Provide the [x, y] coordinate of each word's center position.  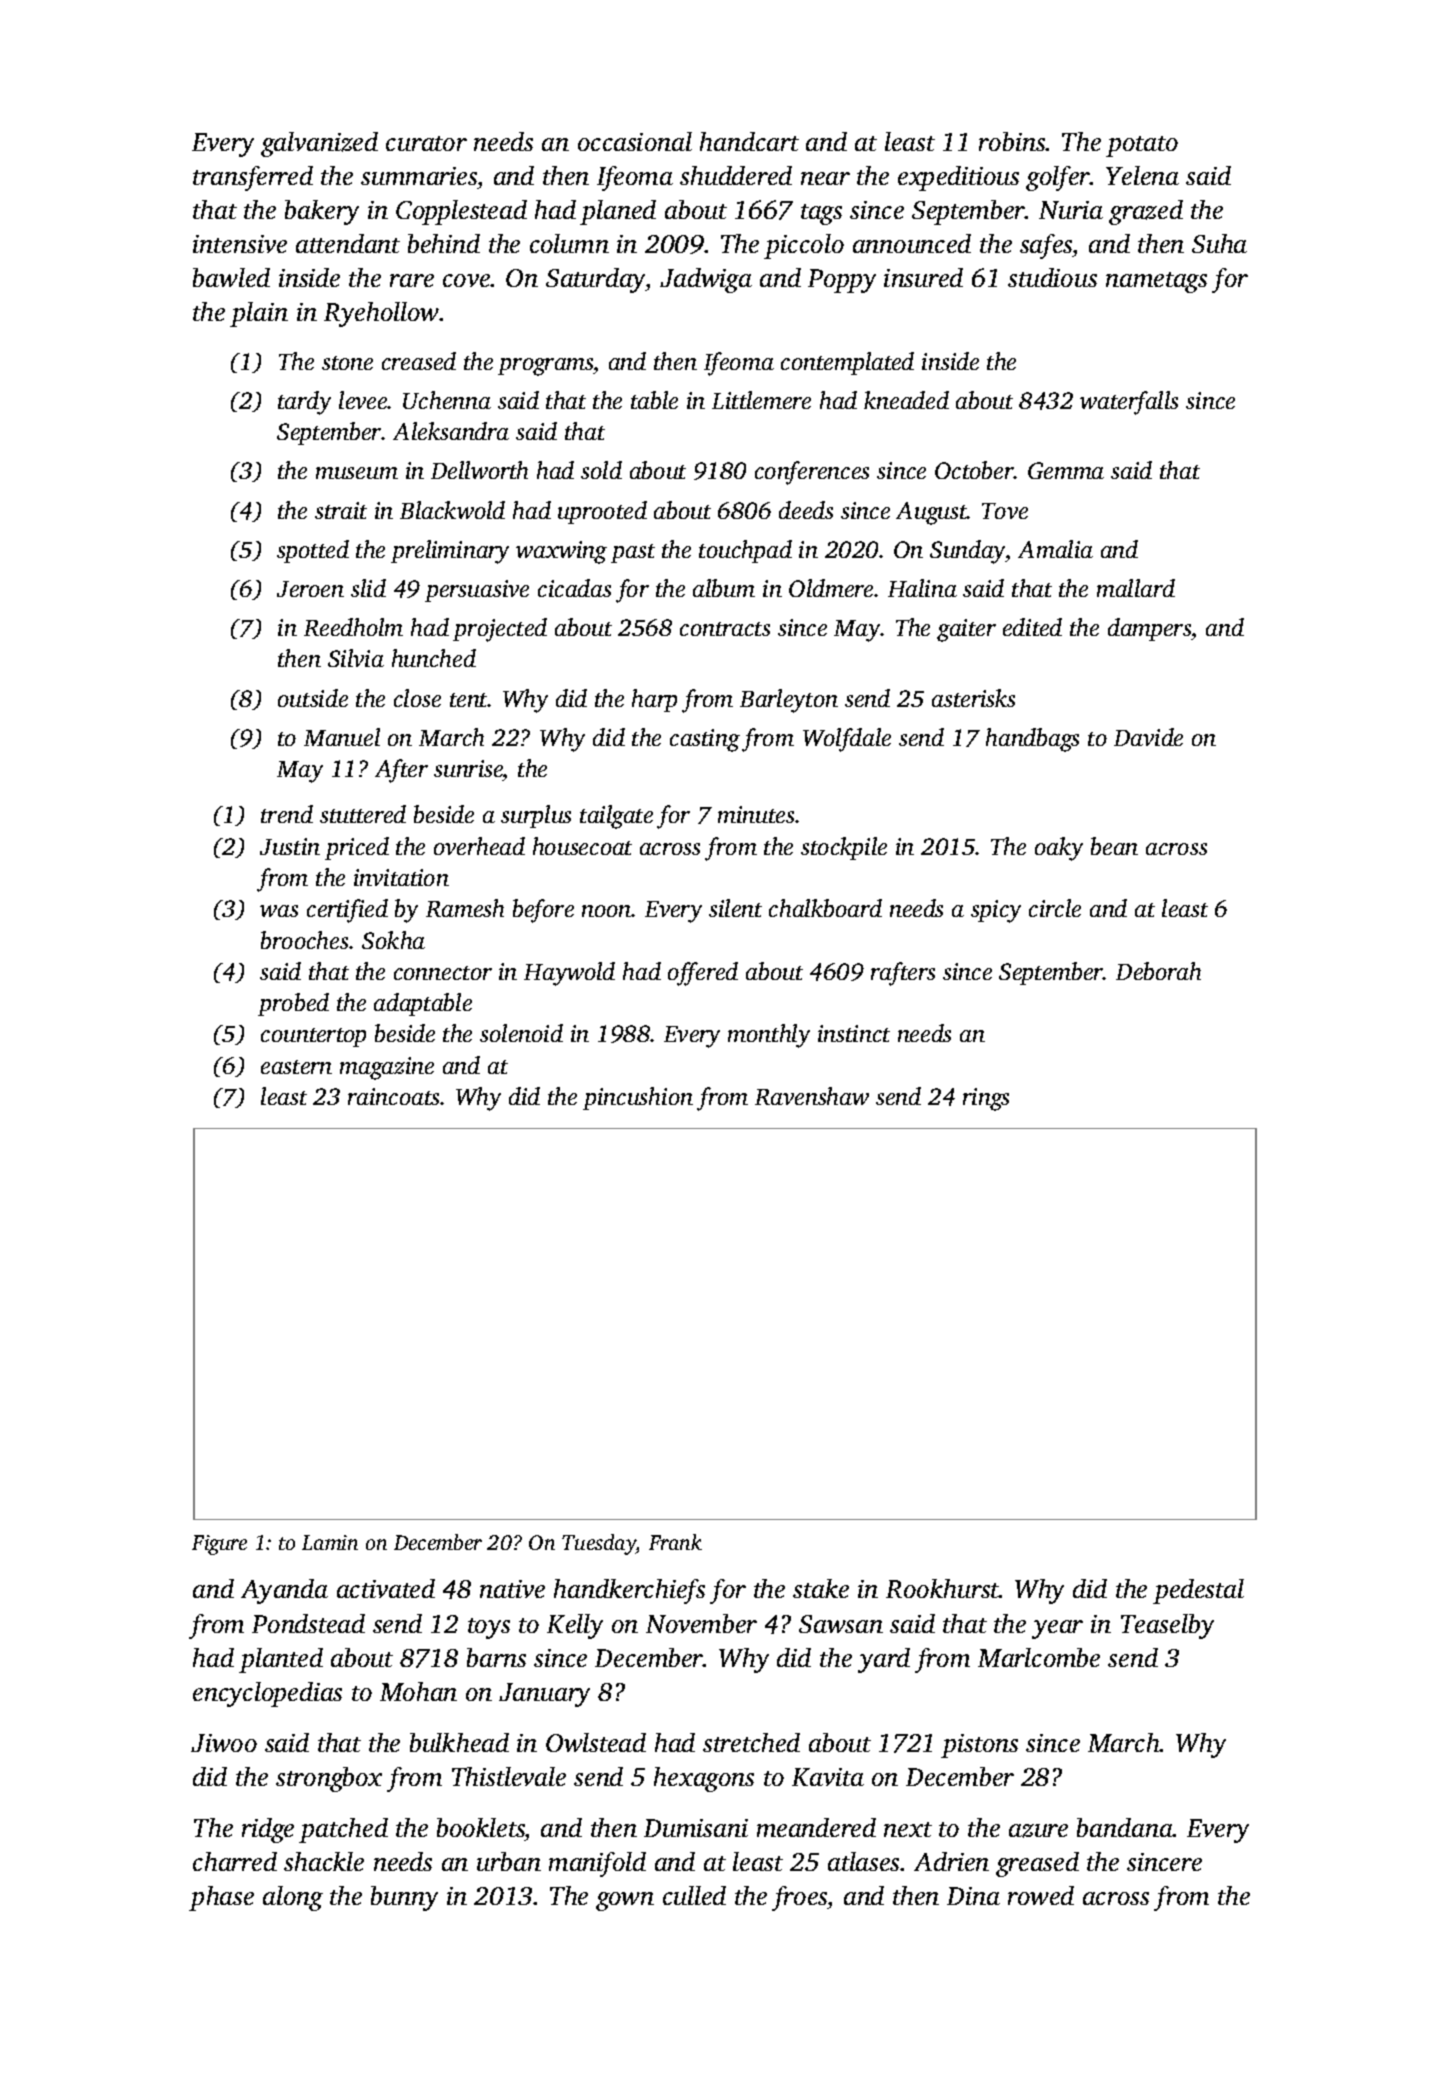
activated [386, 1588]
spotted [313, 551]
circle [1055, 908]
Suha [1219, 243]
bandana [1125, 1827]
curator [426, 143]
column [569, 243]
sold [601, 470]
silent [735, 908]
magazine [387, 1068]
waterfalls [1129, 403]
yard [884, 1660]
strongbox [329, 1779]
